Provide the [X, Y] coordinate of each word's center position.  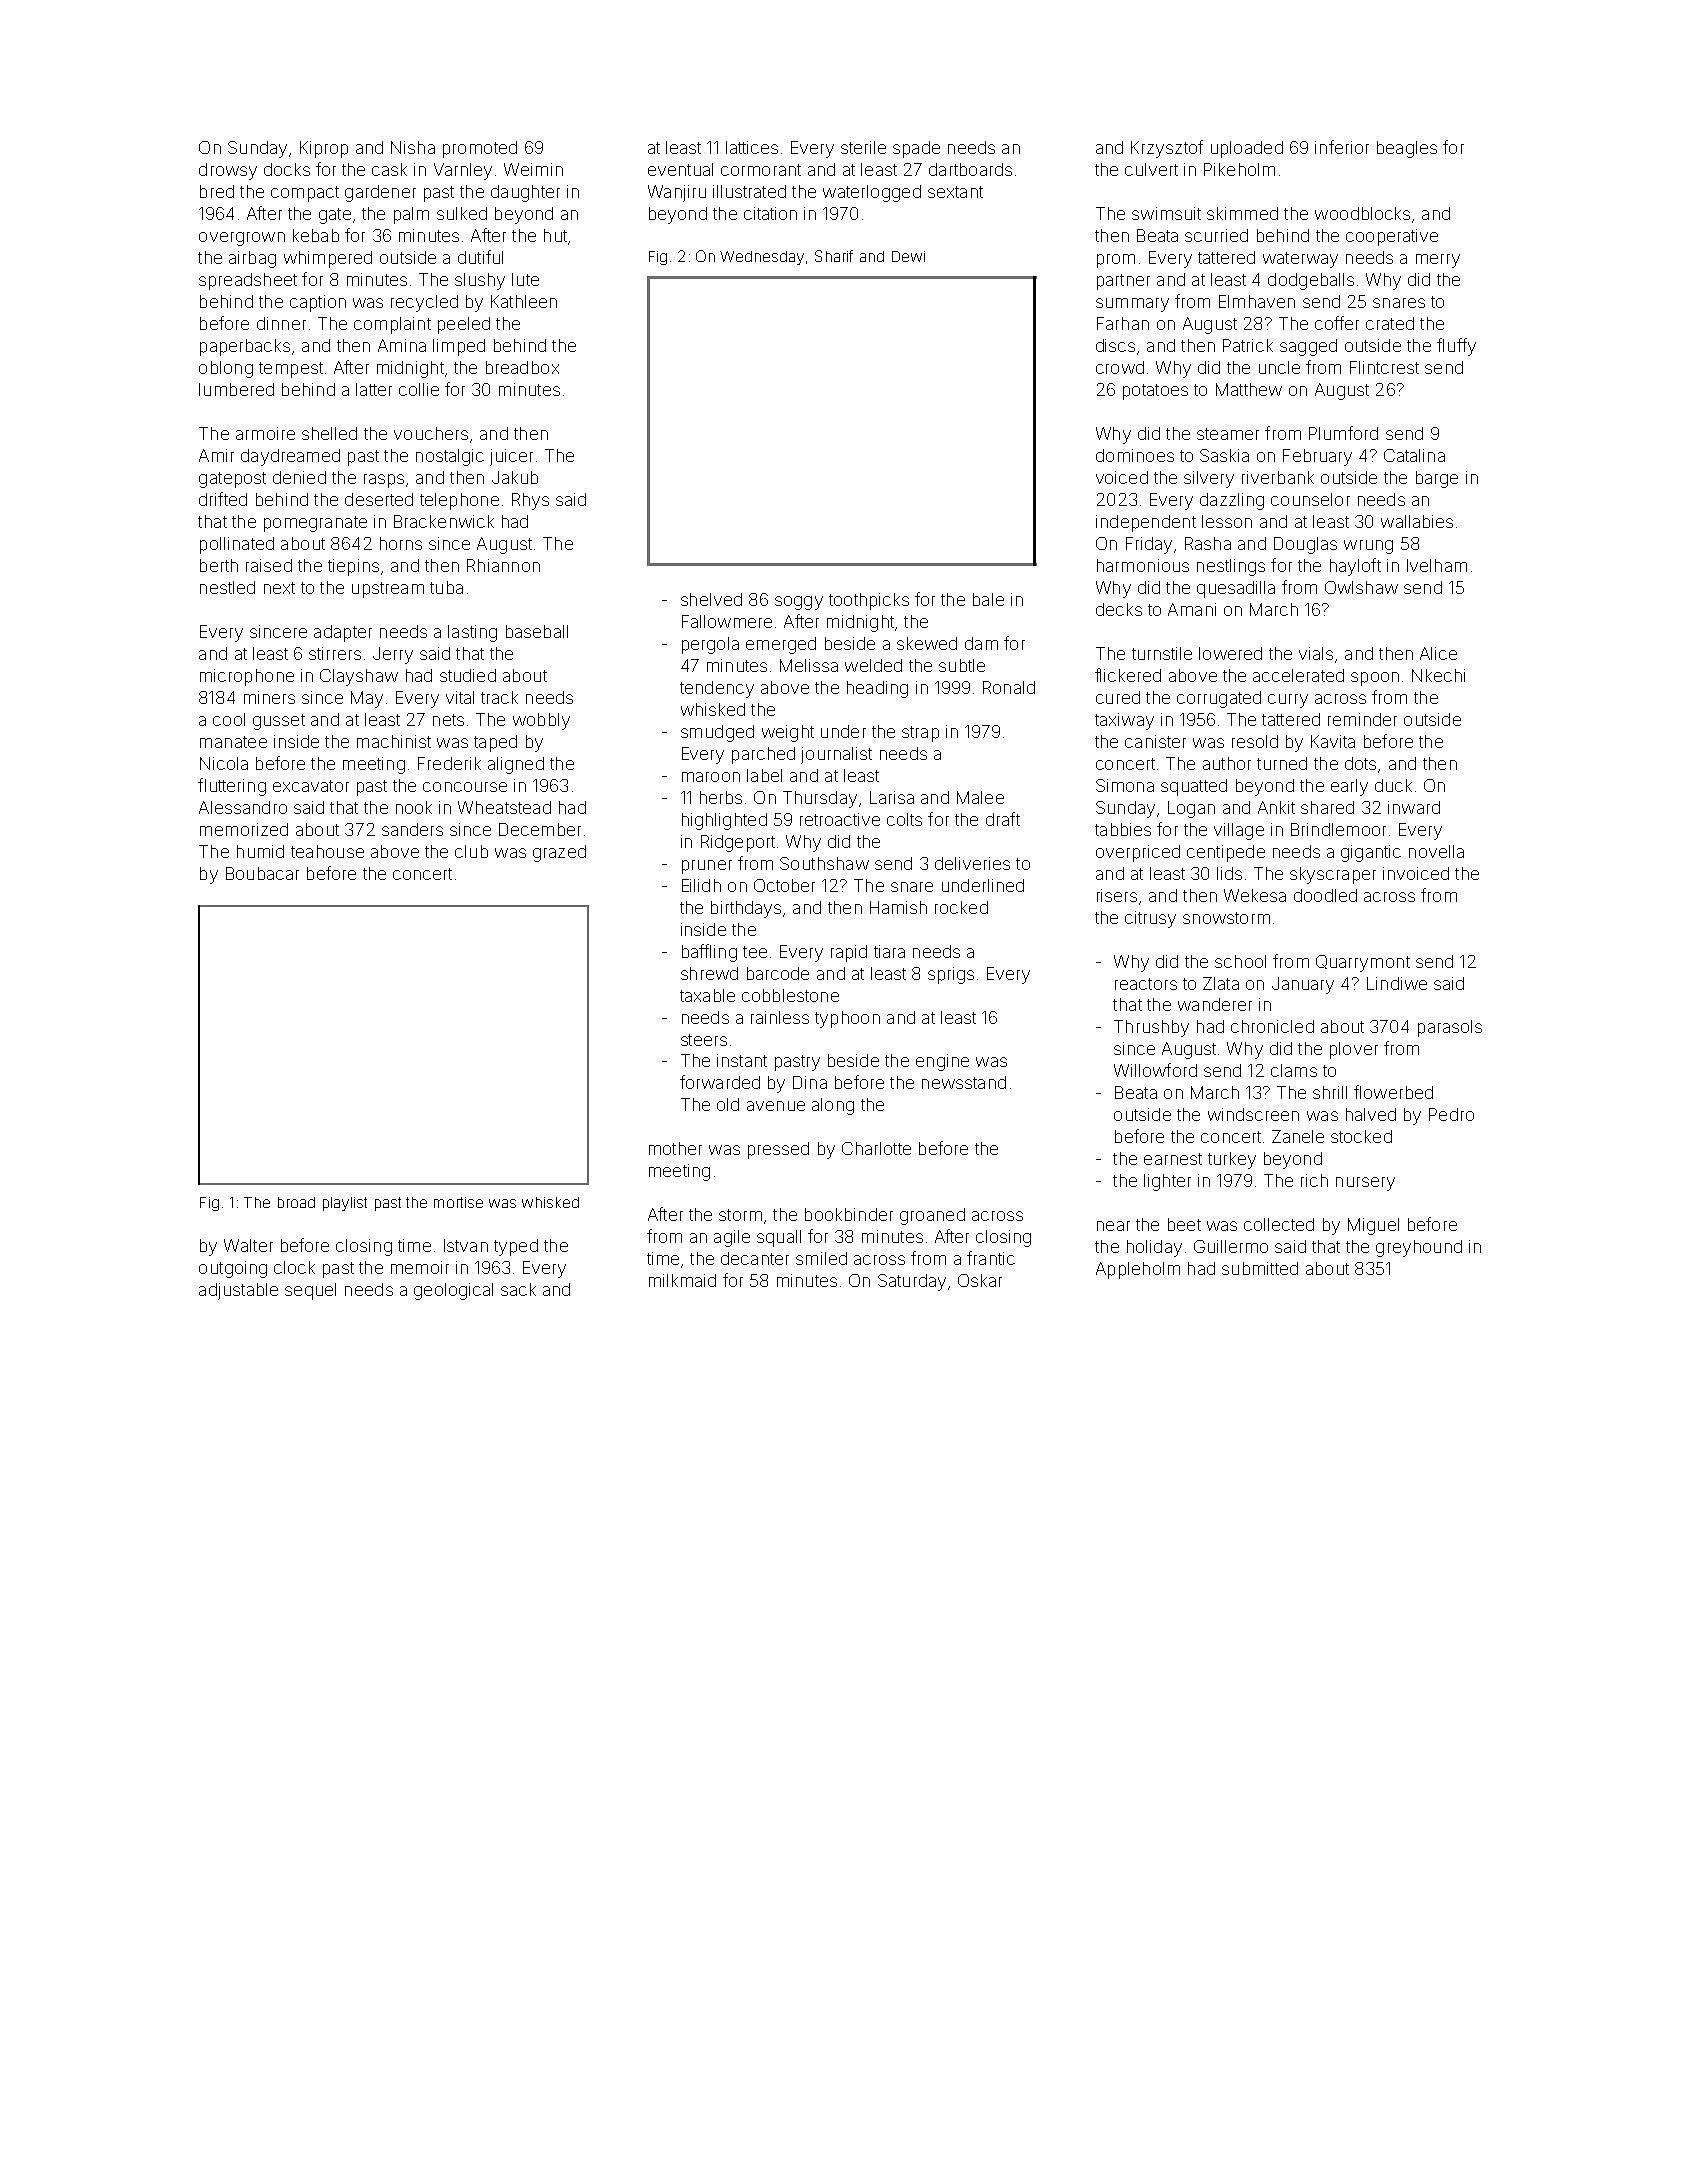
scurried [1216, 235]
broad [296, 1202]
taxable [707, 995]
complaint [392, 325]
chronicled [1272, 1026]
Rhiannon [503, 565]
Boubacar [262, 873]
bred [217, 191]
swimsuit [1166, 213]
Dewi [908, 256]
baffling [709, 953]
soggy [799, 603]
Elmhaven [1257, 301]
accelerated [1298, 675]
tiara [889, 951]
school [1240, 961]
